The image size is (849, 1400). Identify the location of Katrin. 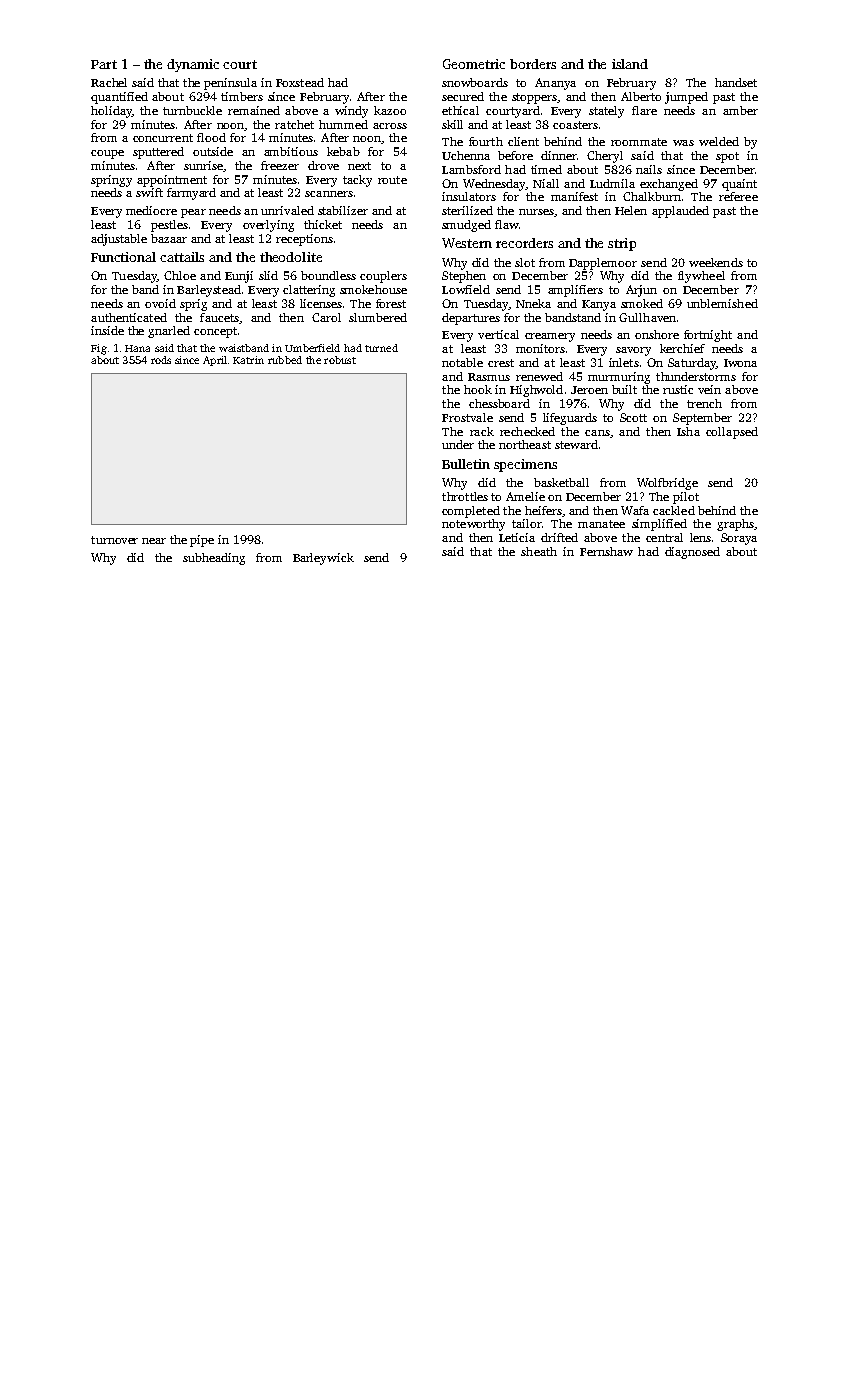
(248, 360).
